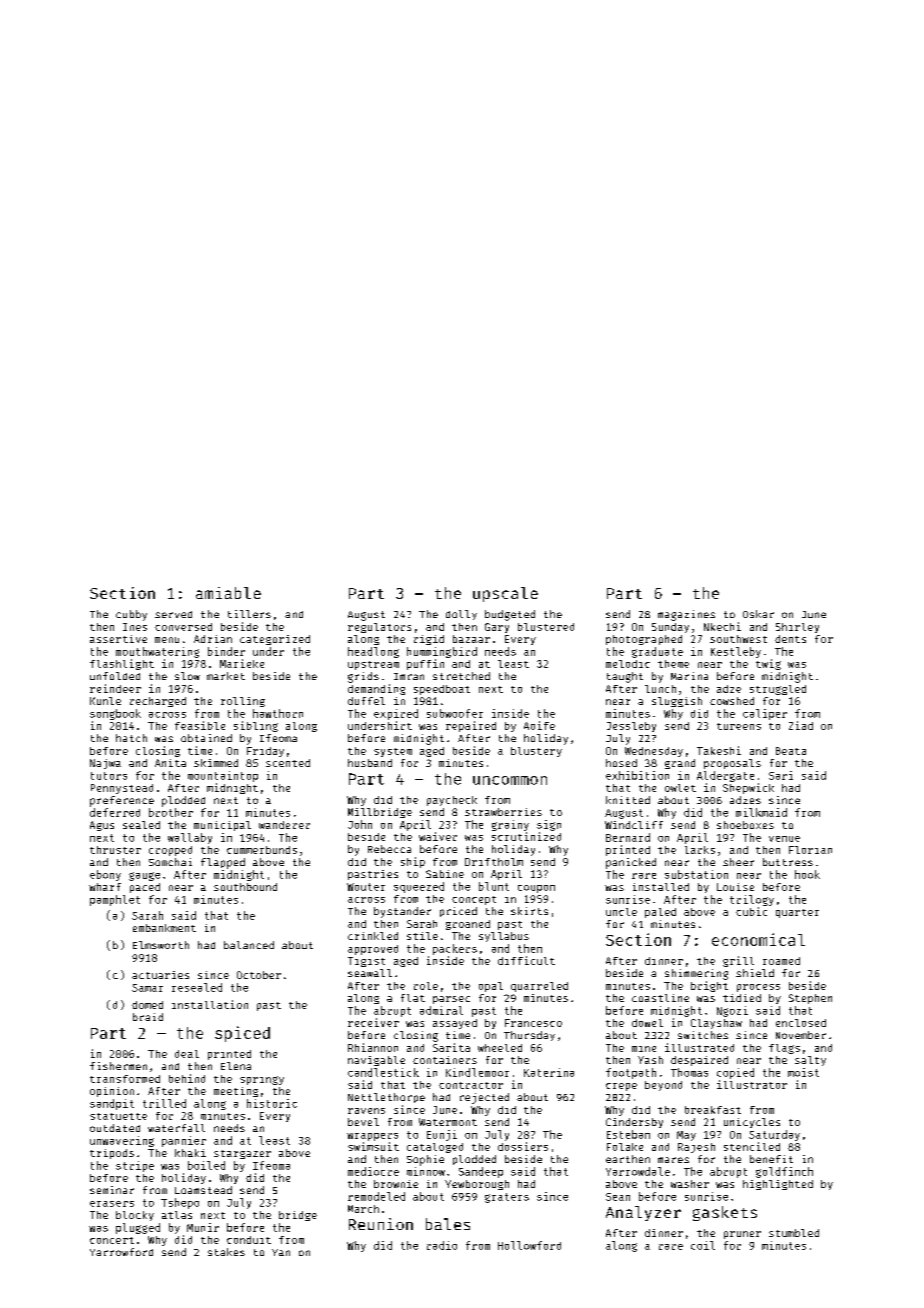 This screenshot has height=1308, width=924. What do you see at coordinates (471, 726) in the screenshot?
I see `repaired` at bounding box center [471, 726].
